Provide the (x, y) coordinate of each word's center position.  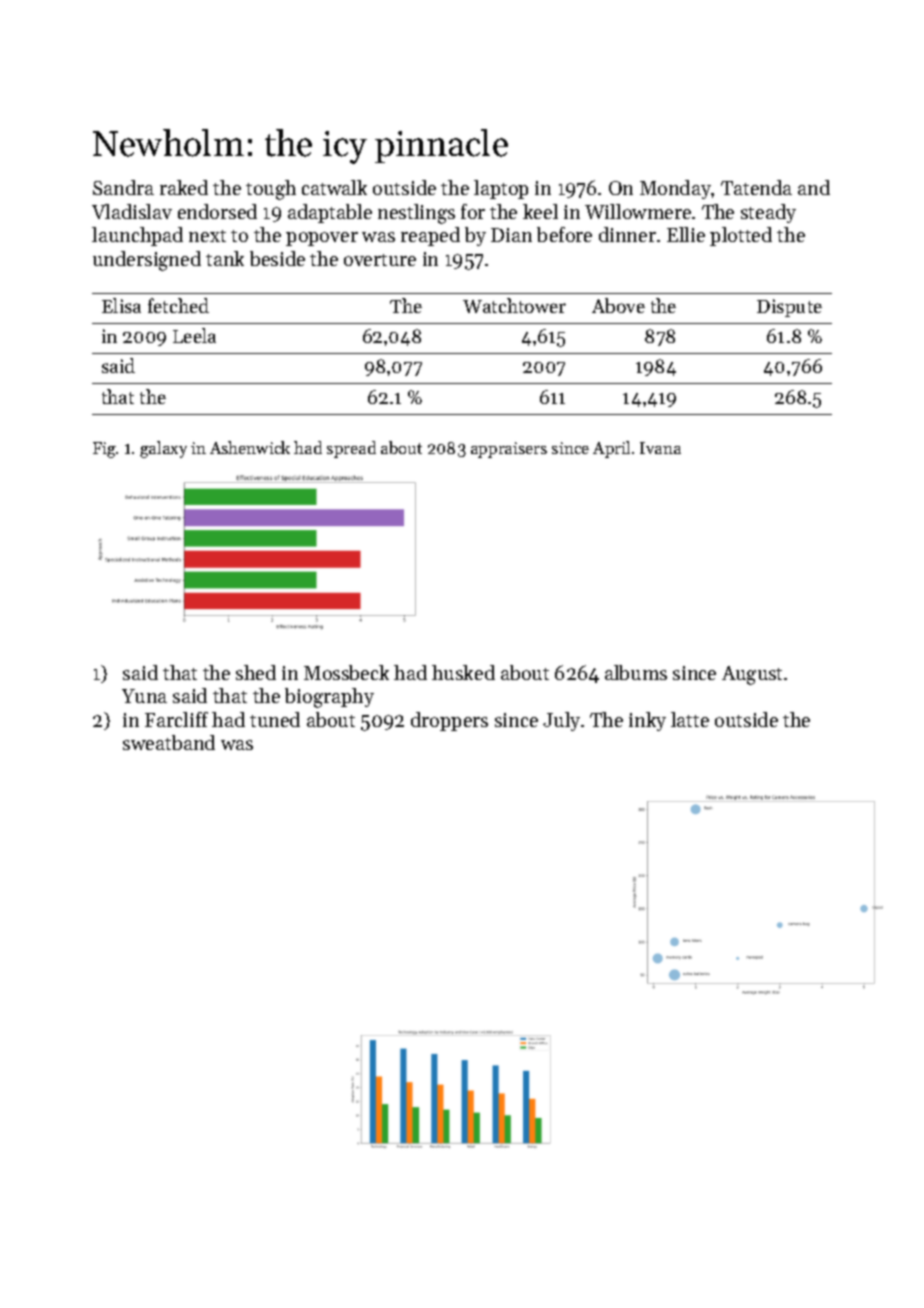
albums (636, 672)
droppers (449, 721)
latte (690, 719)
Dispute (789, 308)
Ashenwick (250, 447)
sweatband (169, 742)
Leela (194, 335)
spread (351, 449)
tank (225, 258)
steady (768, 213)
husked (463, 672)
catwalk (334, 187)
